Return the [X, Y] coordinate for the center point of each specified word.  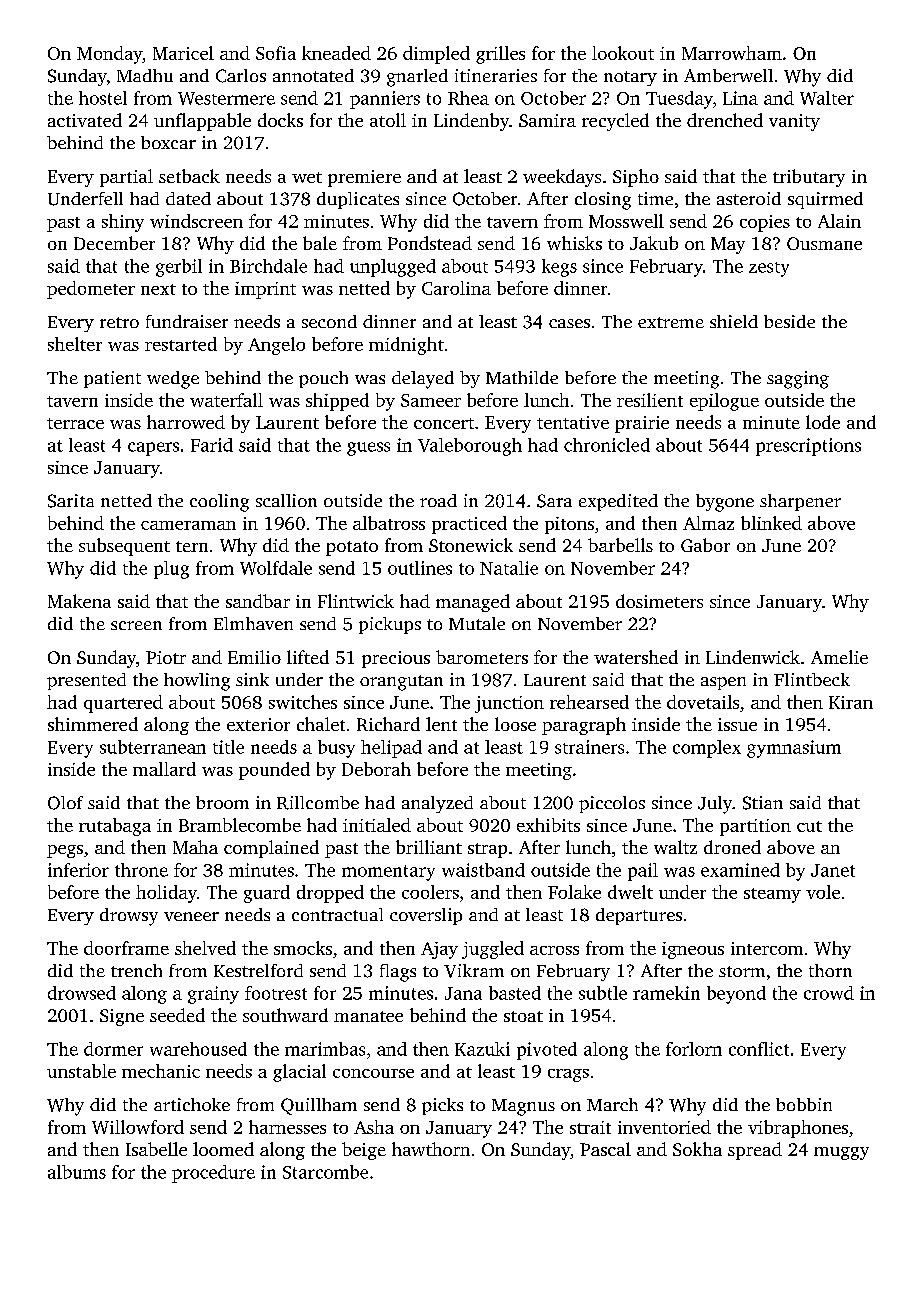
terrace [75, 423]
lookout [623, 53]
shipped [337, 402]
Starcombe [325, 1172]
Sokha [697, 1149]
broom [222, 802]
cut [809, 826]
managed [473, 603]
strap [487, 850]
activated [85, 120]
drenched [725, 120]
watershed [636, 657]
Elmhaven [253, 623]
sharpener [800, 502]
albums [77, 1172]
